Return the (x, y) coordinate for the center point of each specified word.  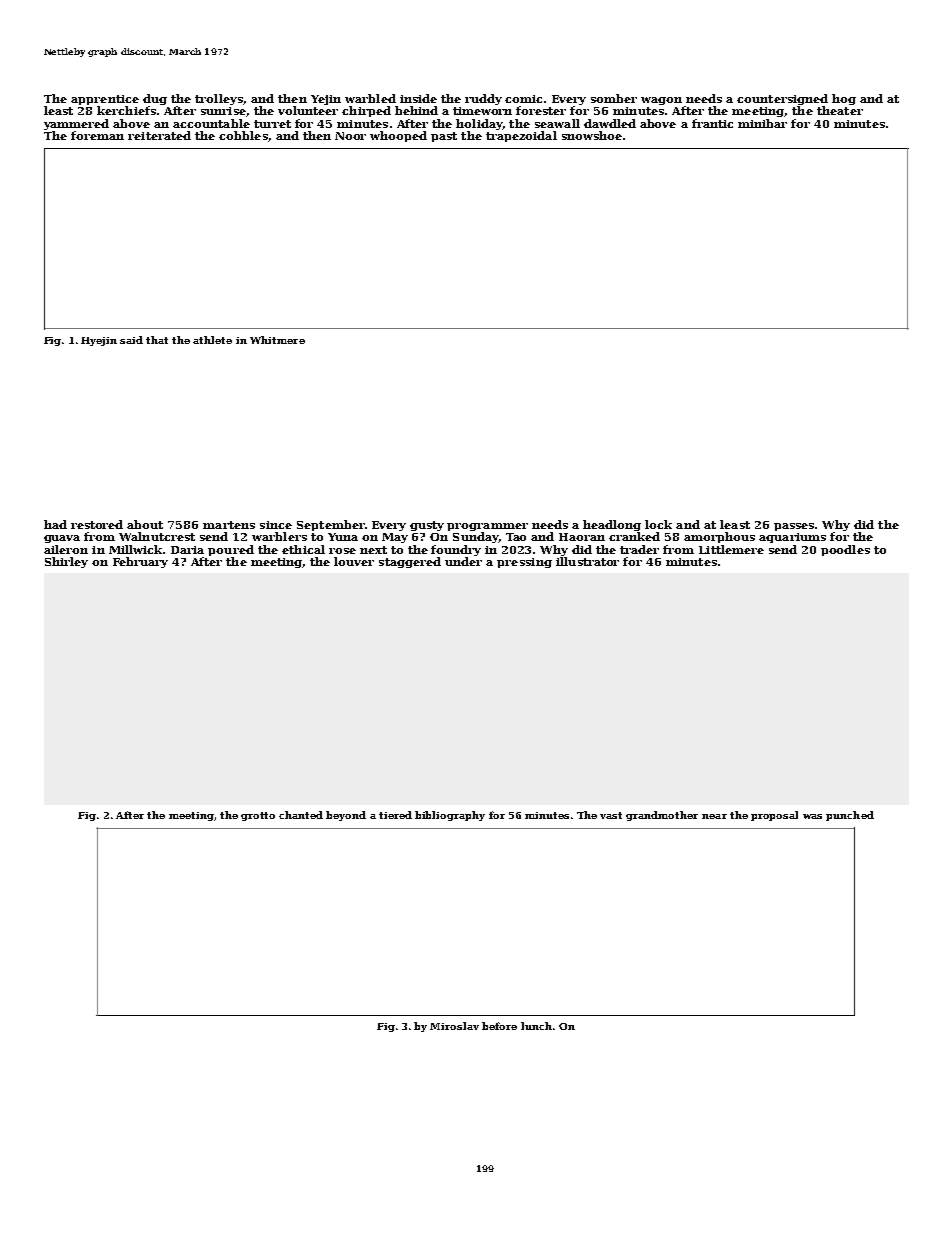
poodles (845, 550)
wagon (661, 101)
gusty (427, 526)
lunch (536, 1026)
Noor (350, 136)
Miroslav (454, 1026)
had (55, 524)
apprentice (105, 100)
